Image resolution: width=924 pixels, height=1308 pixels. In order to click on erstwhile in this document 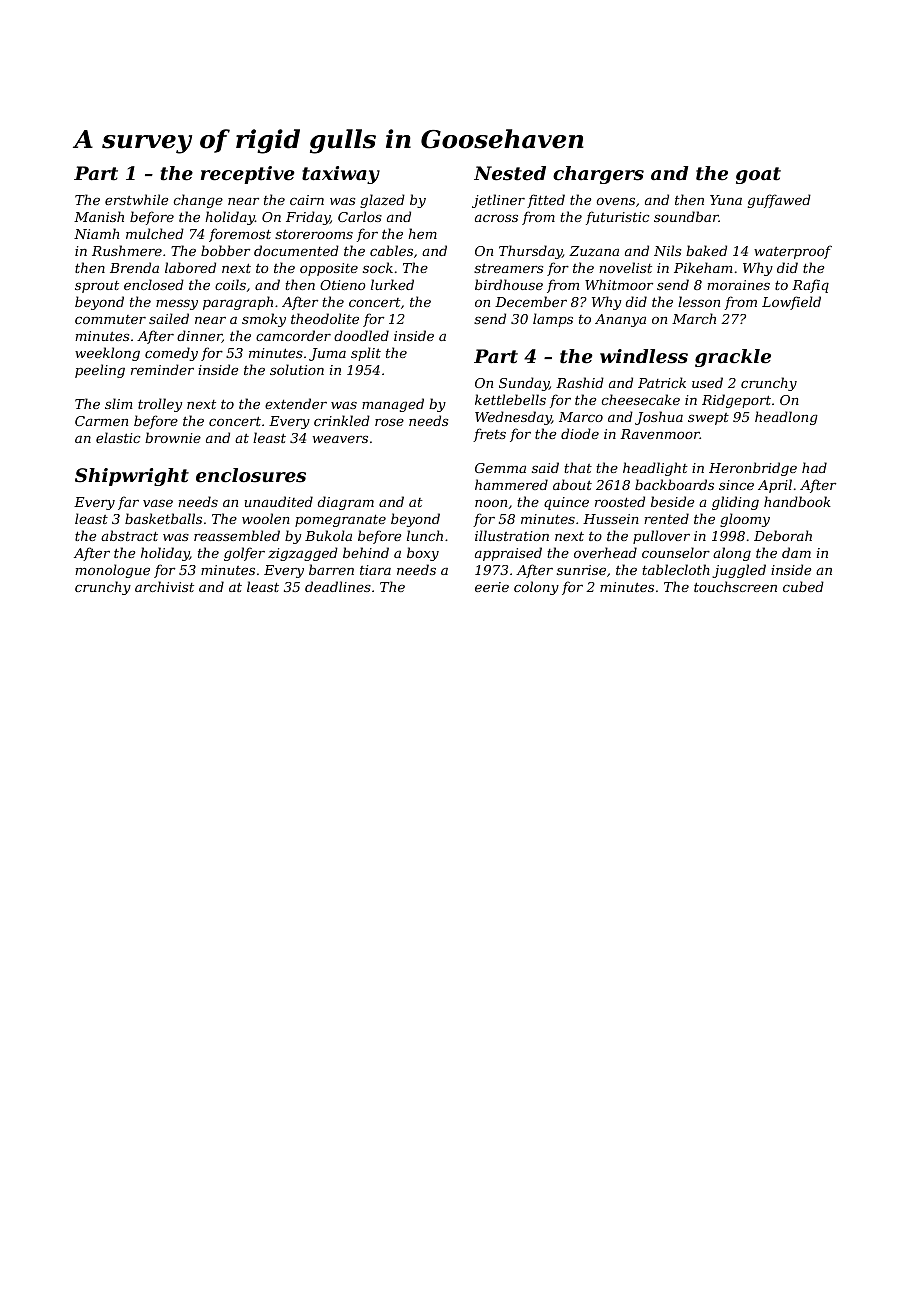, I will do `click(137, 199)`.
